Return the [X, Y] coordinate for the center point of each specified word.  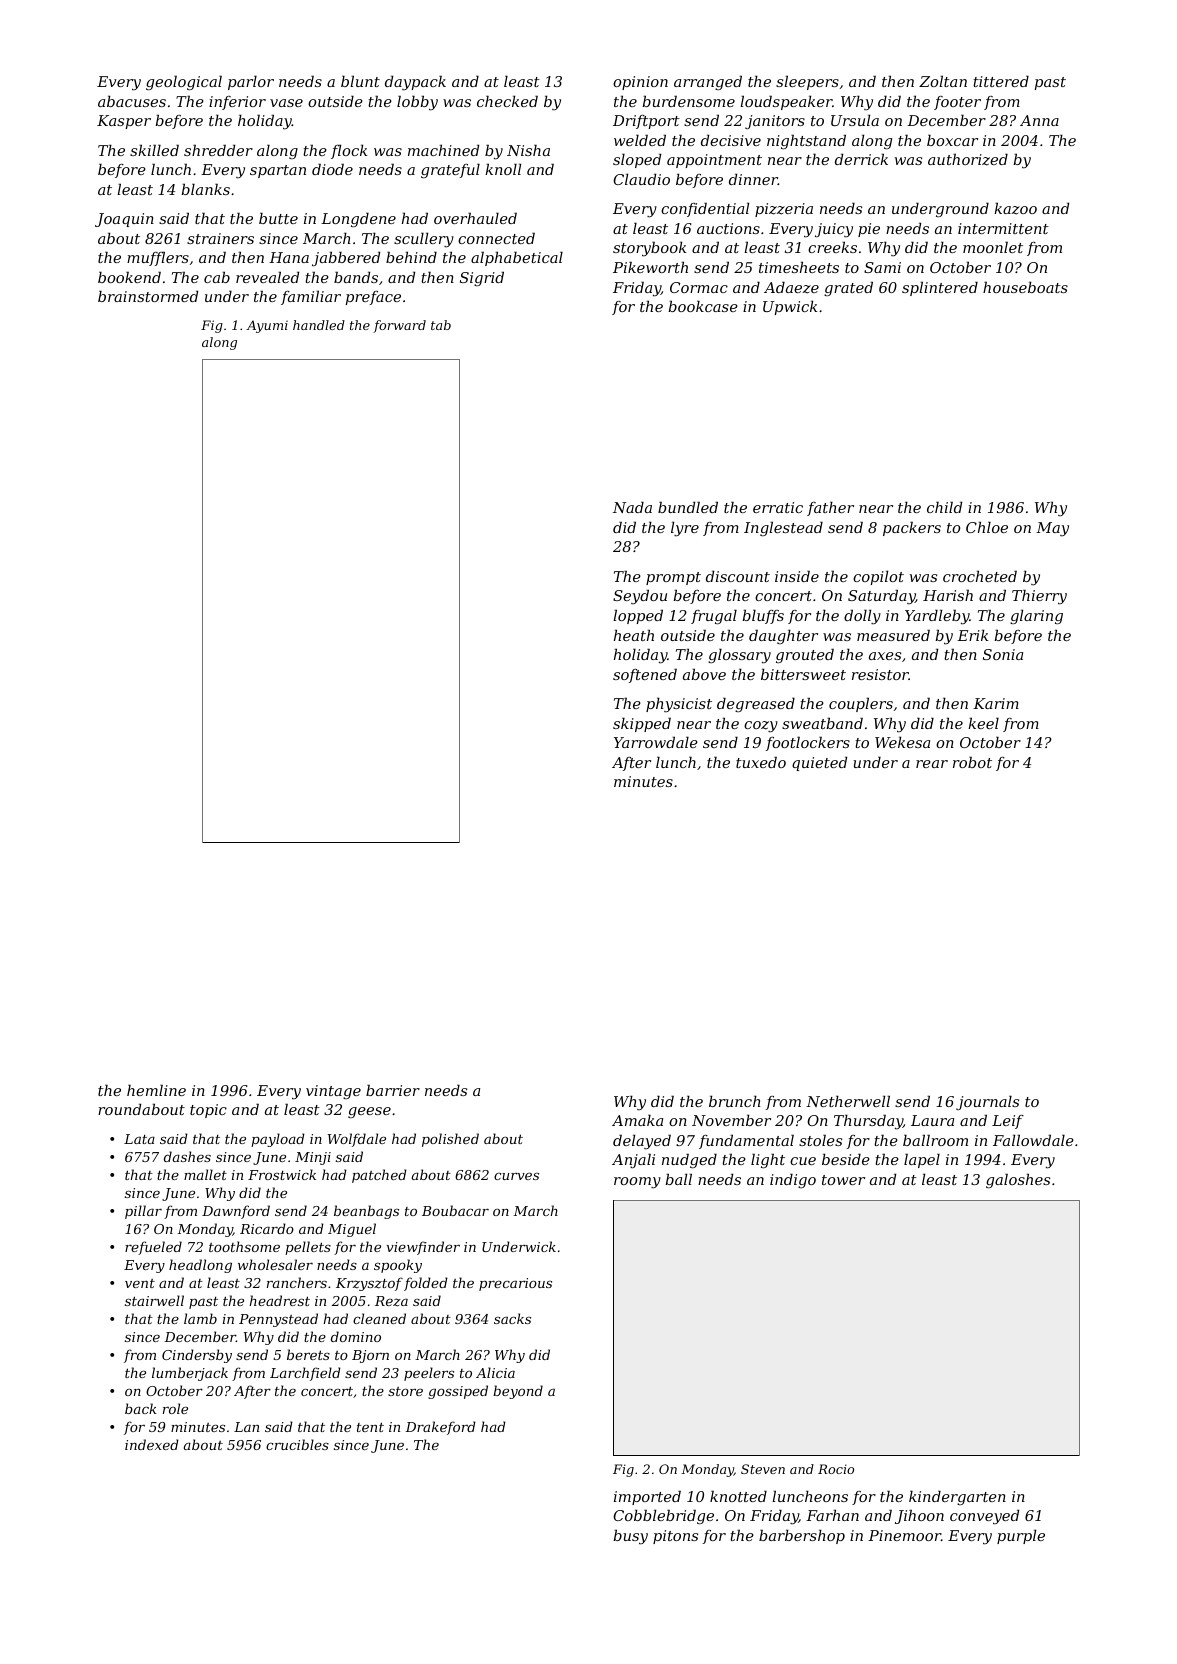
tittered [1001, 81]
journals [987, 1102]
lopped [638, 616]
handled [319, 325]
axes [885, 656]
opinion [640, 83]
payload [278, 1140]
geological [184, 83]
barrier [393, 1090]
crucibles [297, 1444]
